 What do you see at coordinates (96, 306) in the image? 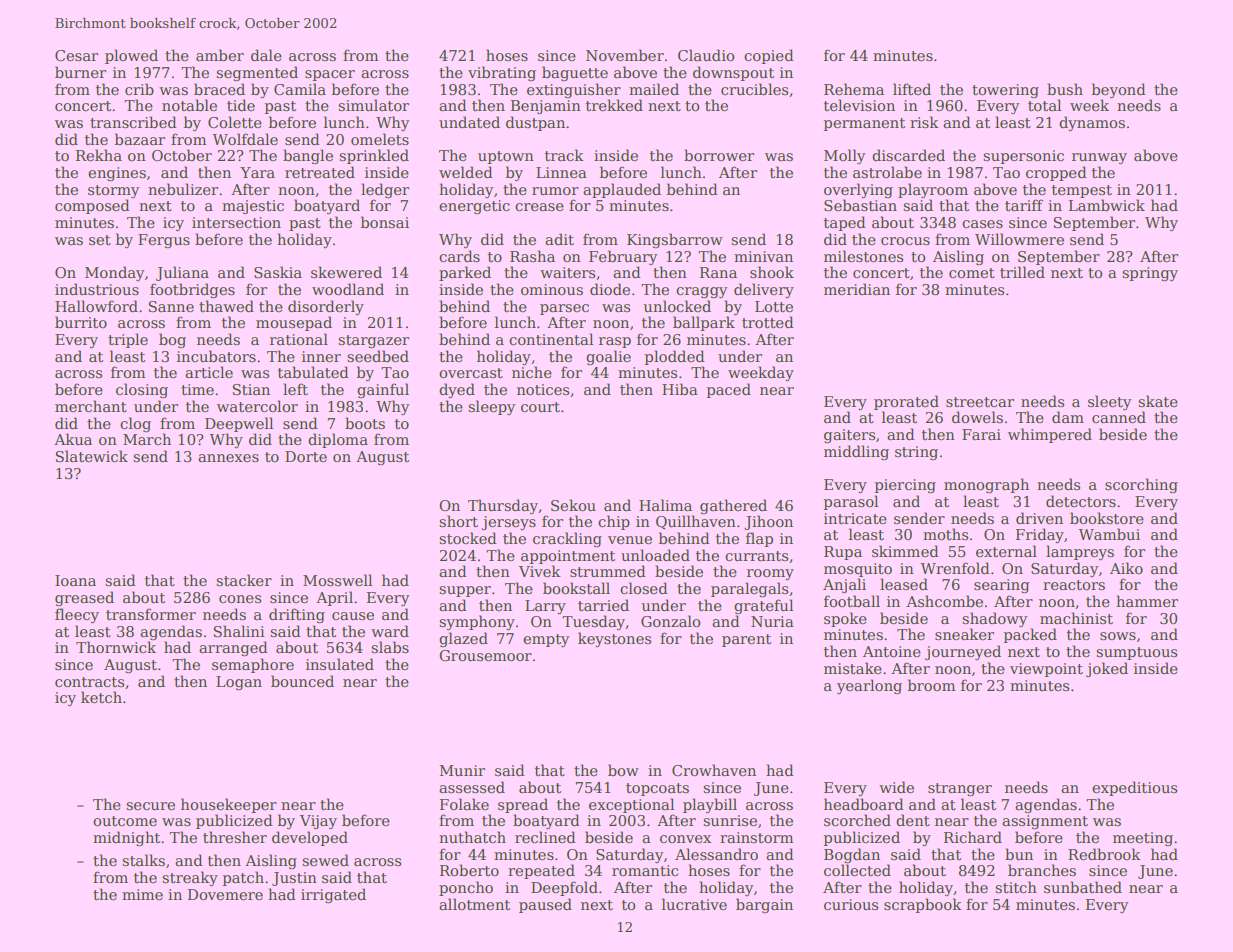
I see `Hallowford` at bounding box center [96, 306].
